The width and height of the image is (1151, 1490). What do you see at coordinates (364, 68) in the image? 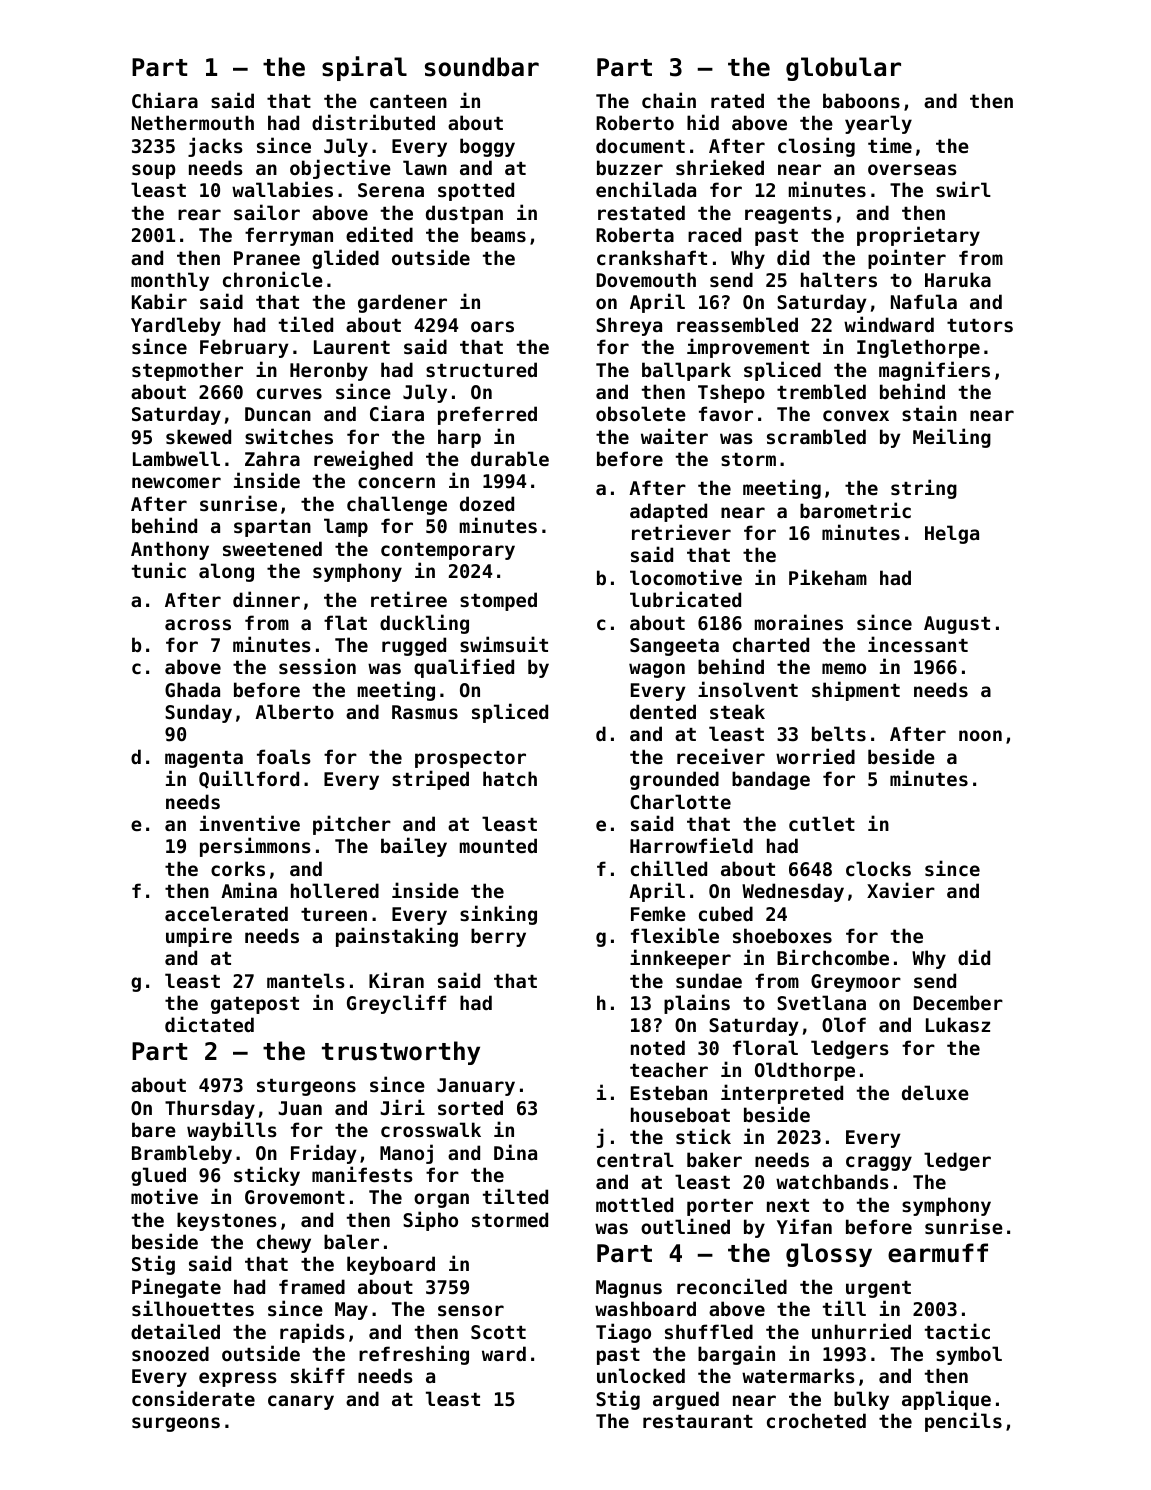
I see `spiral` at bounding box center [364, 68].
